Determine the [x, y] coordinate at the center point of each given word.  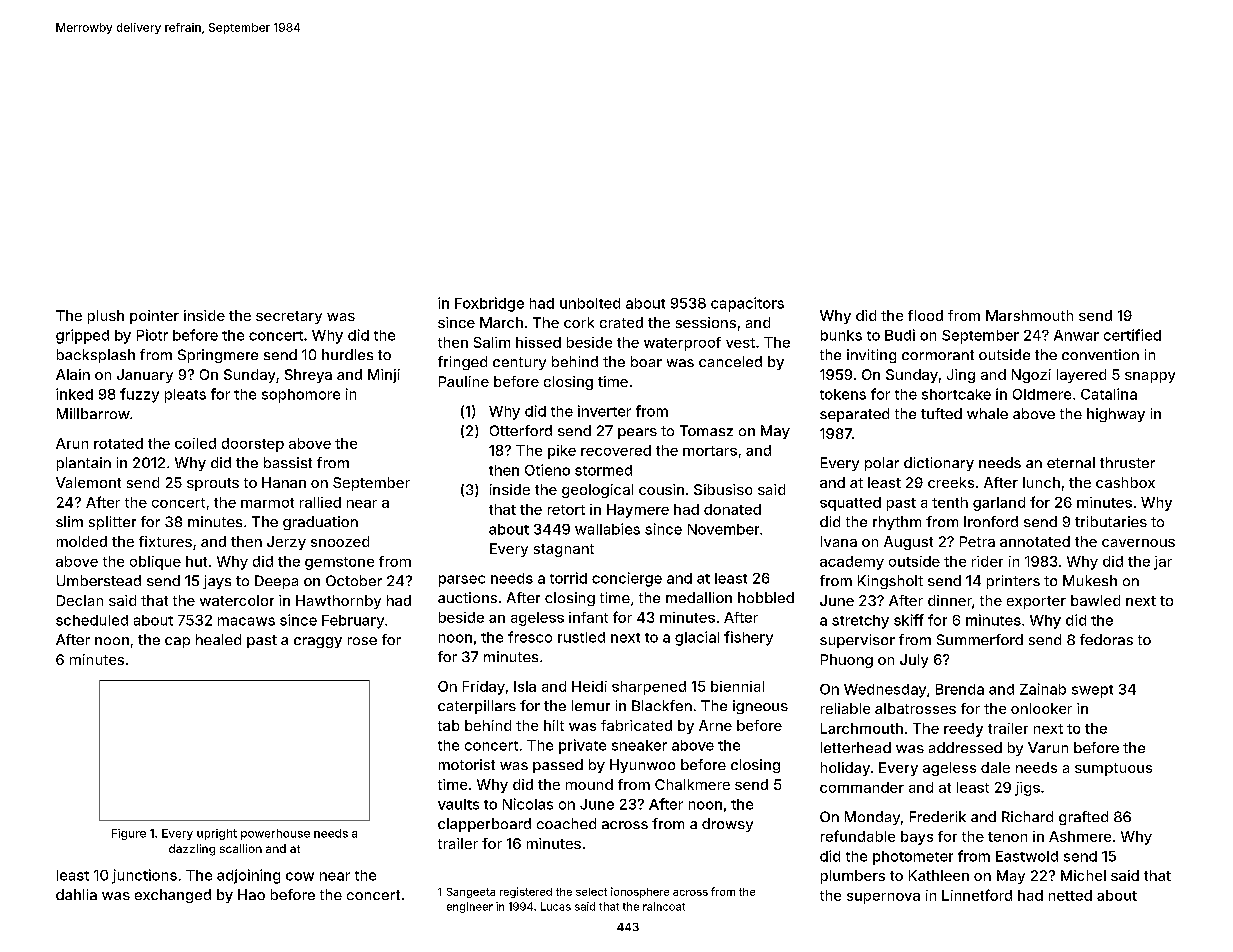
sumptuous [1113, 769]
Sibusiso [723, 489]
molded [82, 541]
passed [558, 766]
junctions [144, 876]
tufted [941, 413]
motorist [467, 764]
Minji [384, 376]
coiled [195, 443]
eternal [1071, 462]
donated [732, 509]
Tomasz [706, 430]
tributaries [1111, 521]
